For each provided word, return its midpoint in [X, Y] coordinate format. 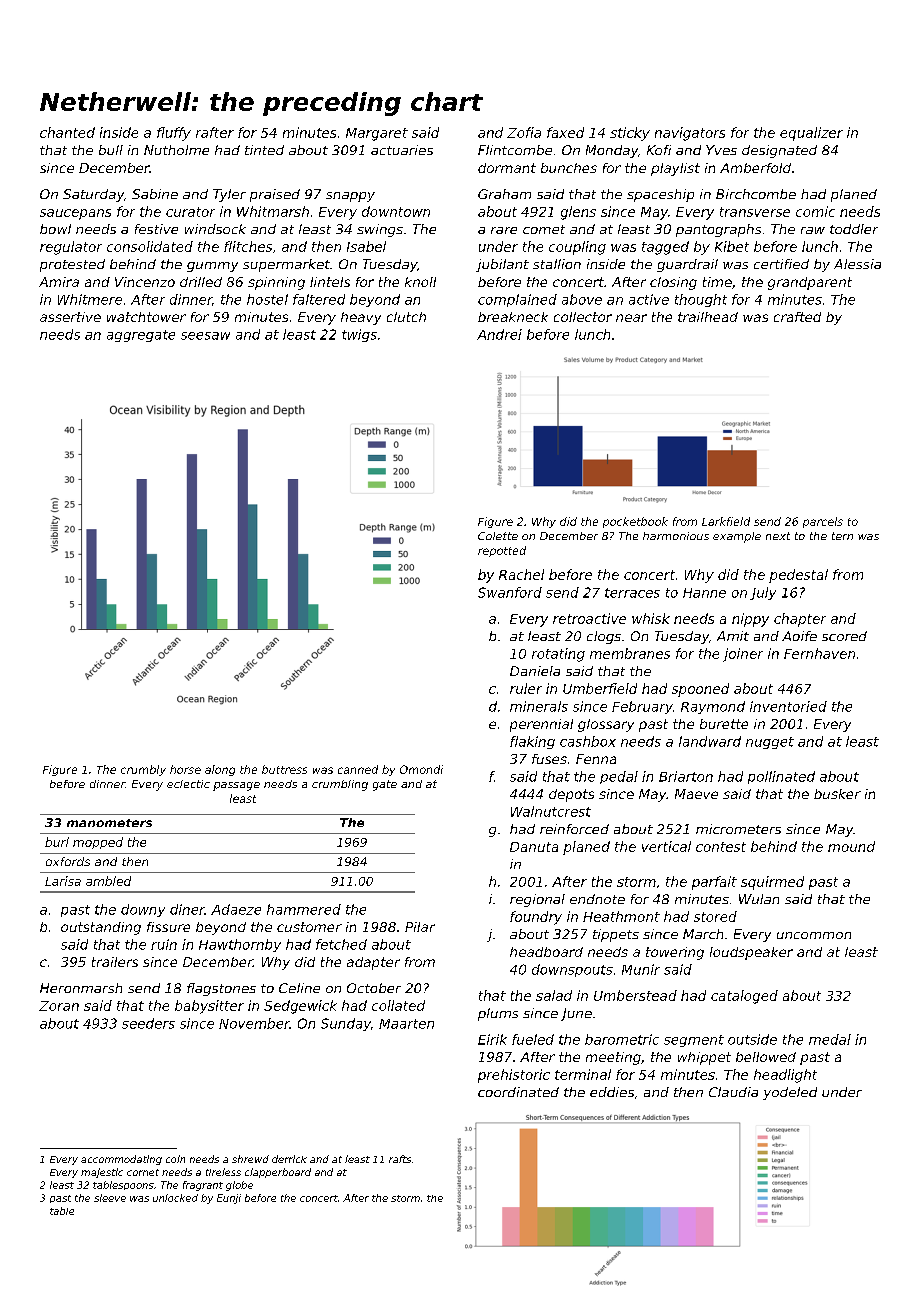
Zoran [59, 1006]
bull [111, 150]
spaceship [660, 195]
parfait [714, 883]
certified [781, 264]
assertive [70, 317]
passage [236, 786]
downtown [396, 211]
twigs [359, 335]
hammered [304, 909]
